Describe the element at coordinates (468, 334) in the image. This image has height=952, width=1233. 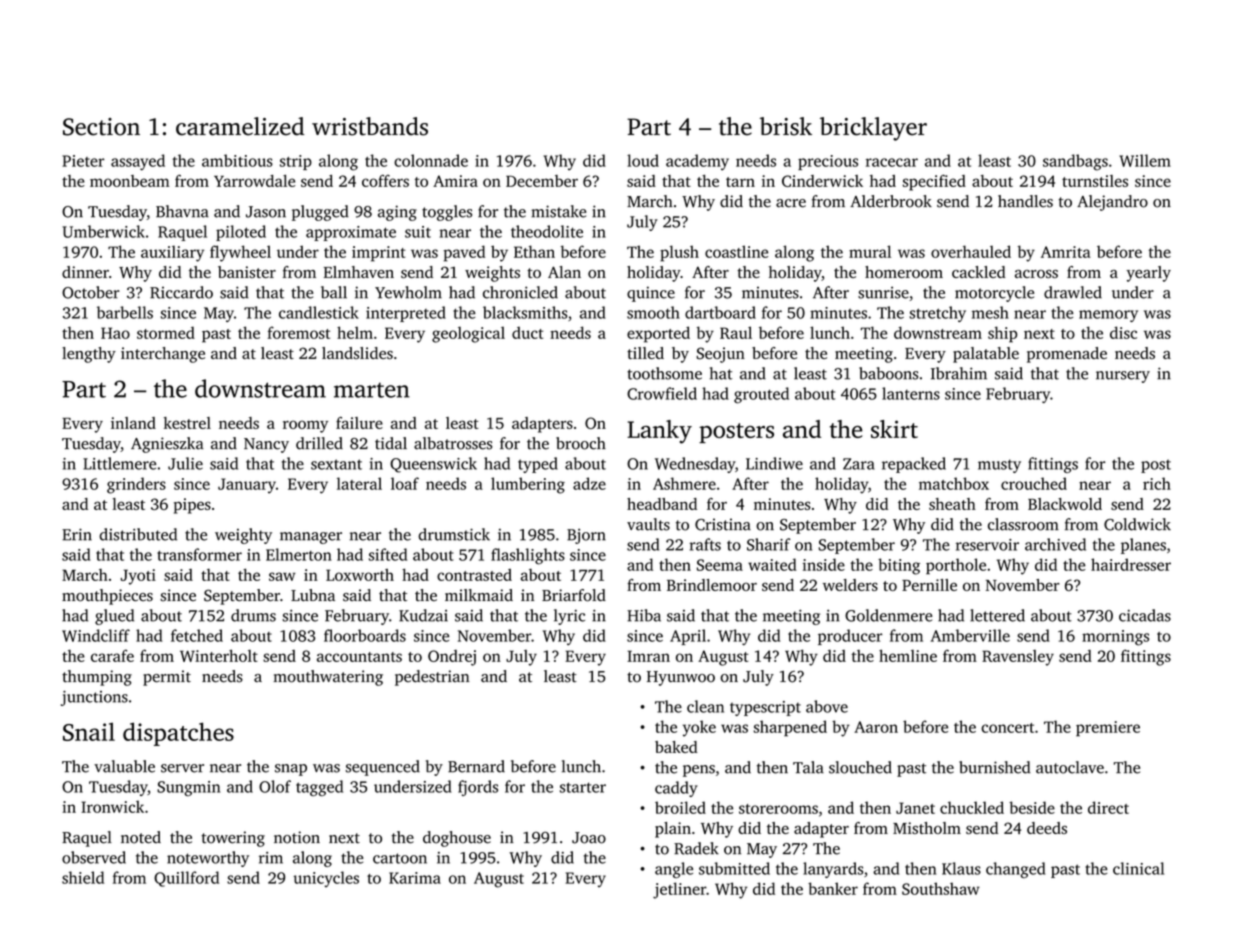
I see `geological` at that location.
